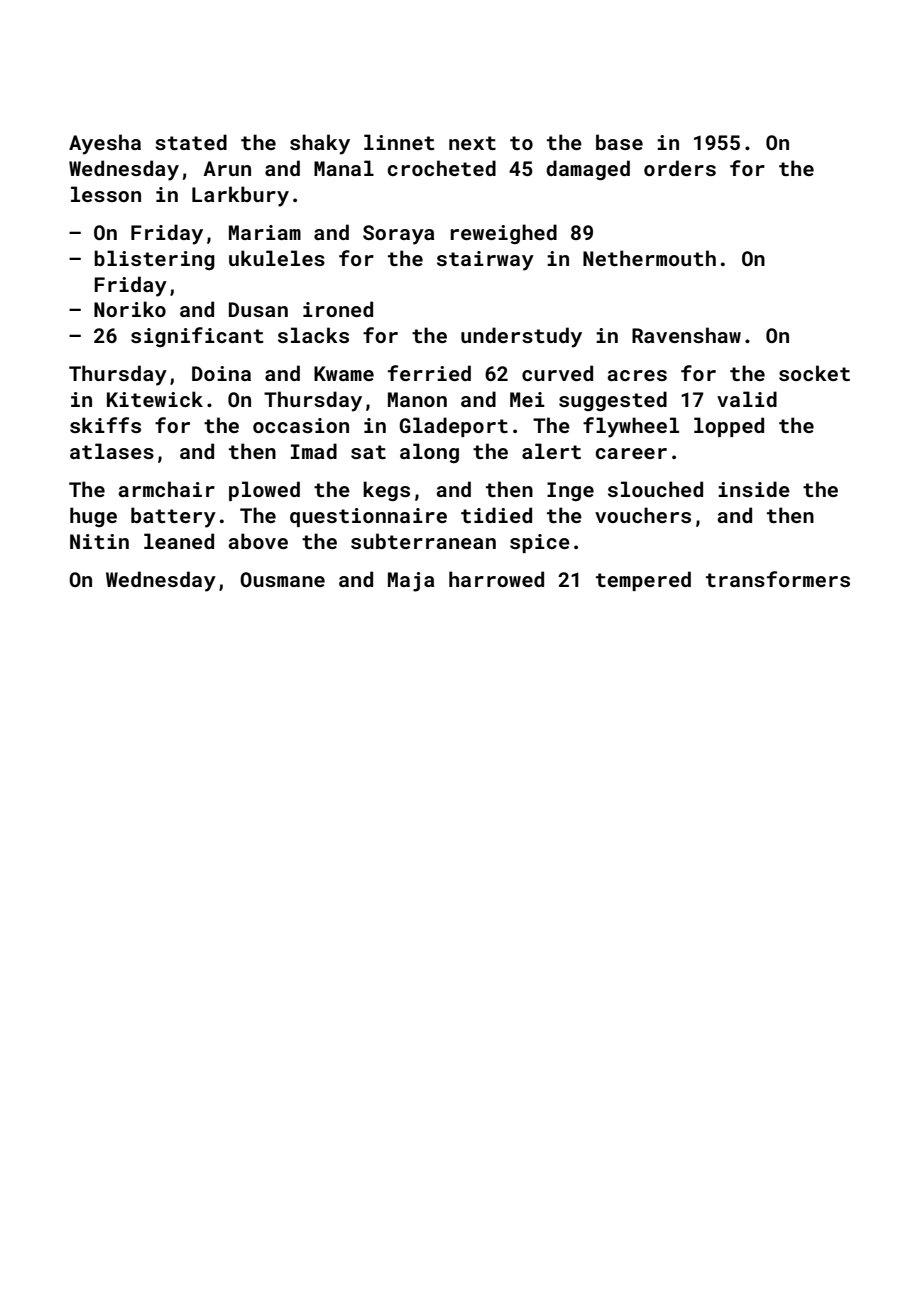  Describe the element at coordinates (282, 579) in the screenshot. I see `Ousmane` at that location.
